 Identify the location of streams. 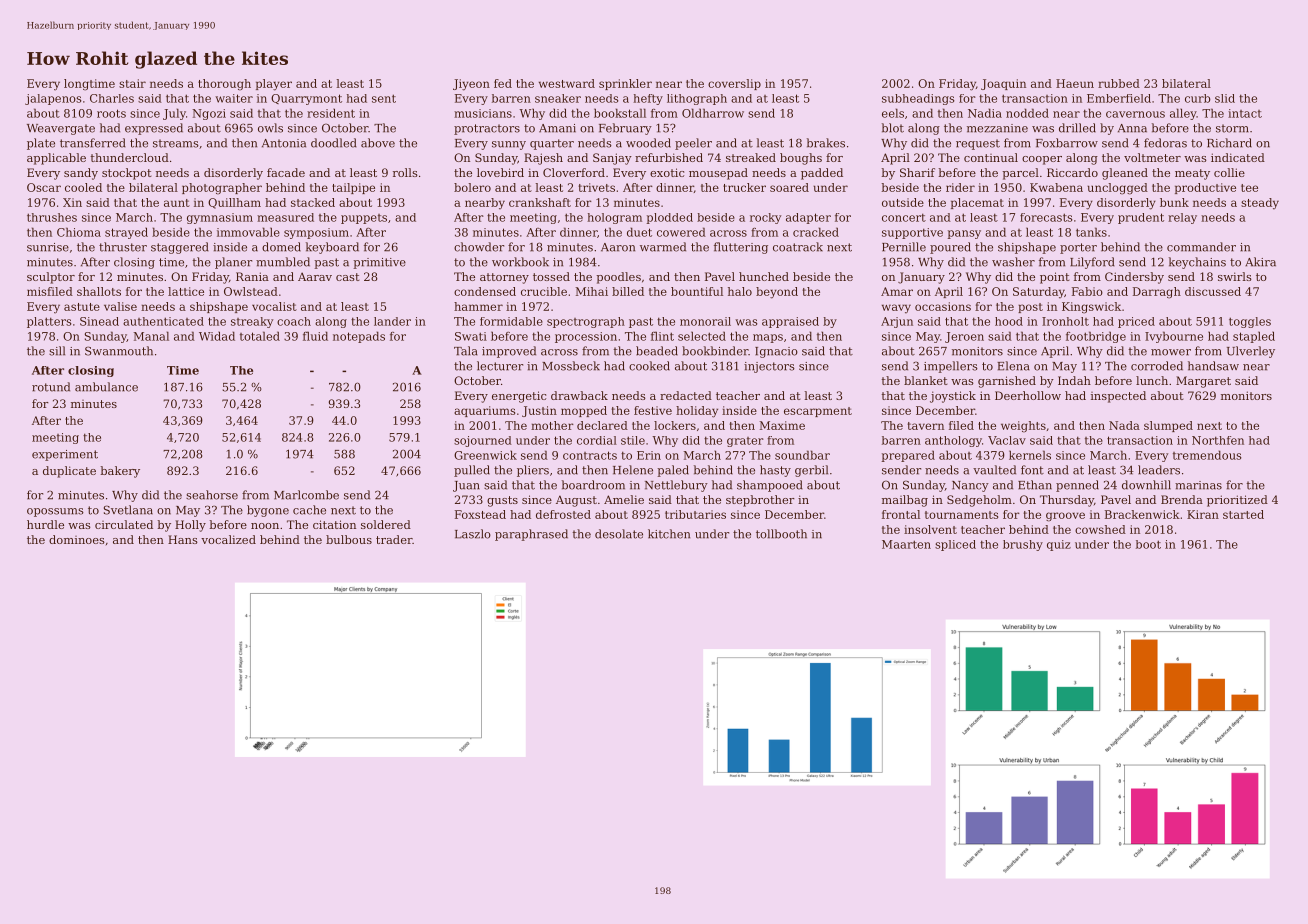
(176, 143).
